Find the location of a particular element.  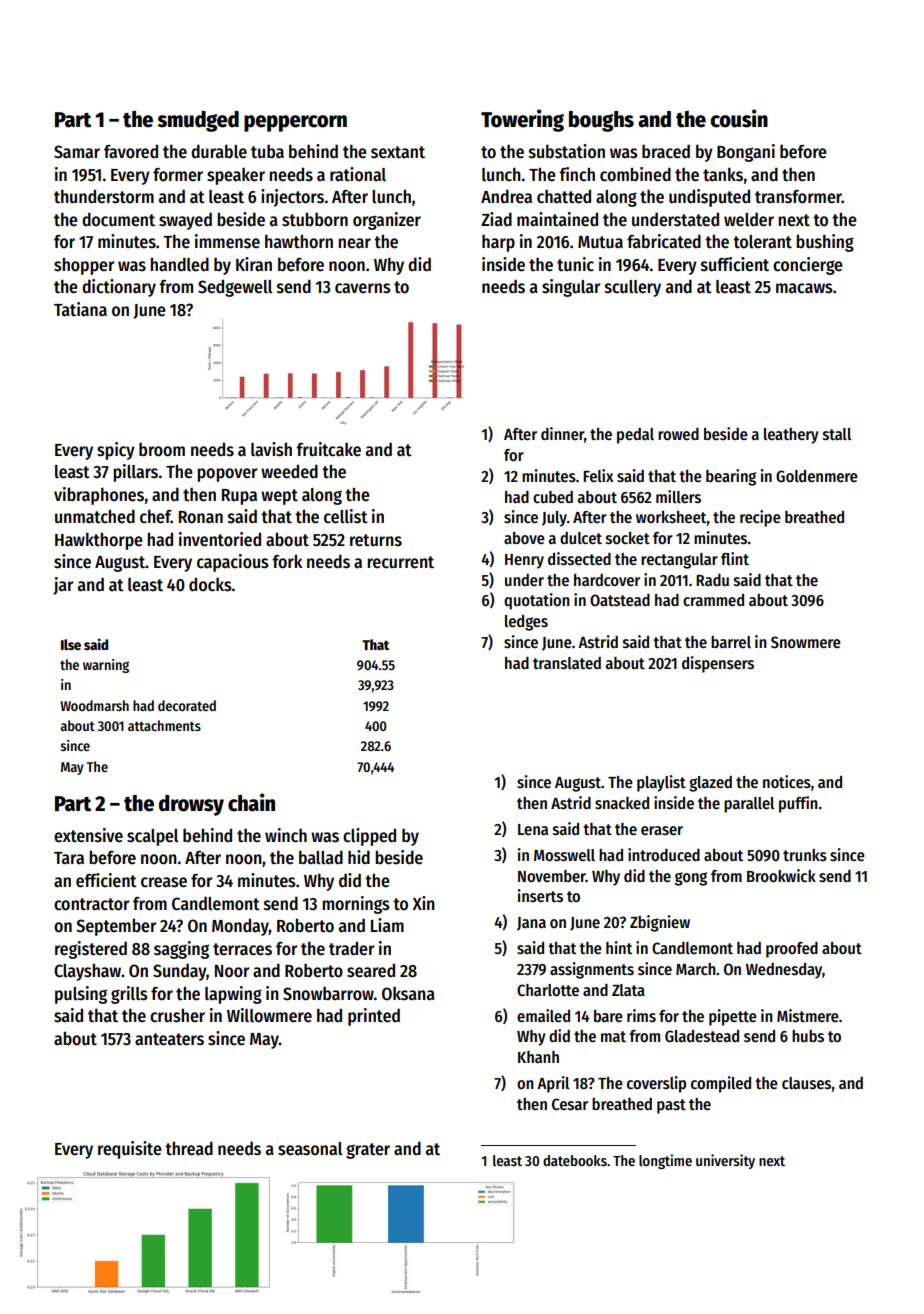

Snowmere is located at coordinates (806, 642).
